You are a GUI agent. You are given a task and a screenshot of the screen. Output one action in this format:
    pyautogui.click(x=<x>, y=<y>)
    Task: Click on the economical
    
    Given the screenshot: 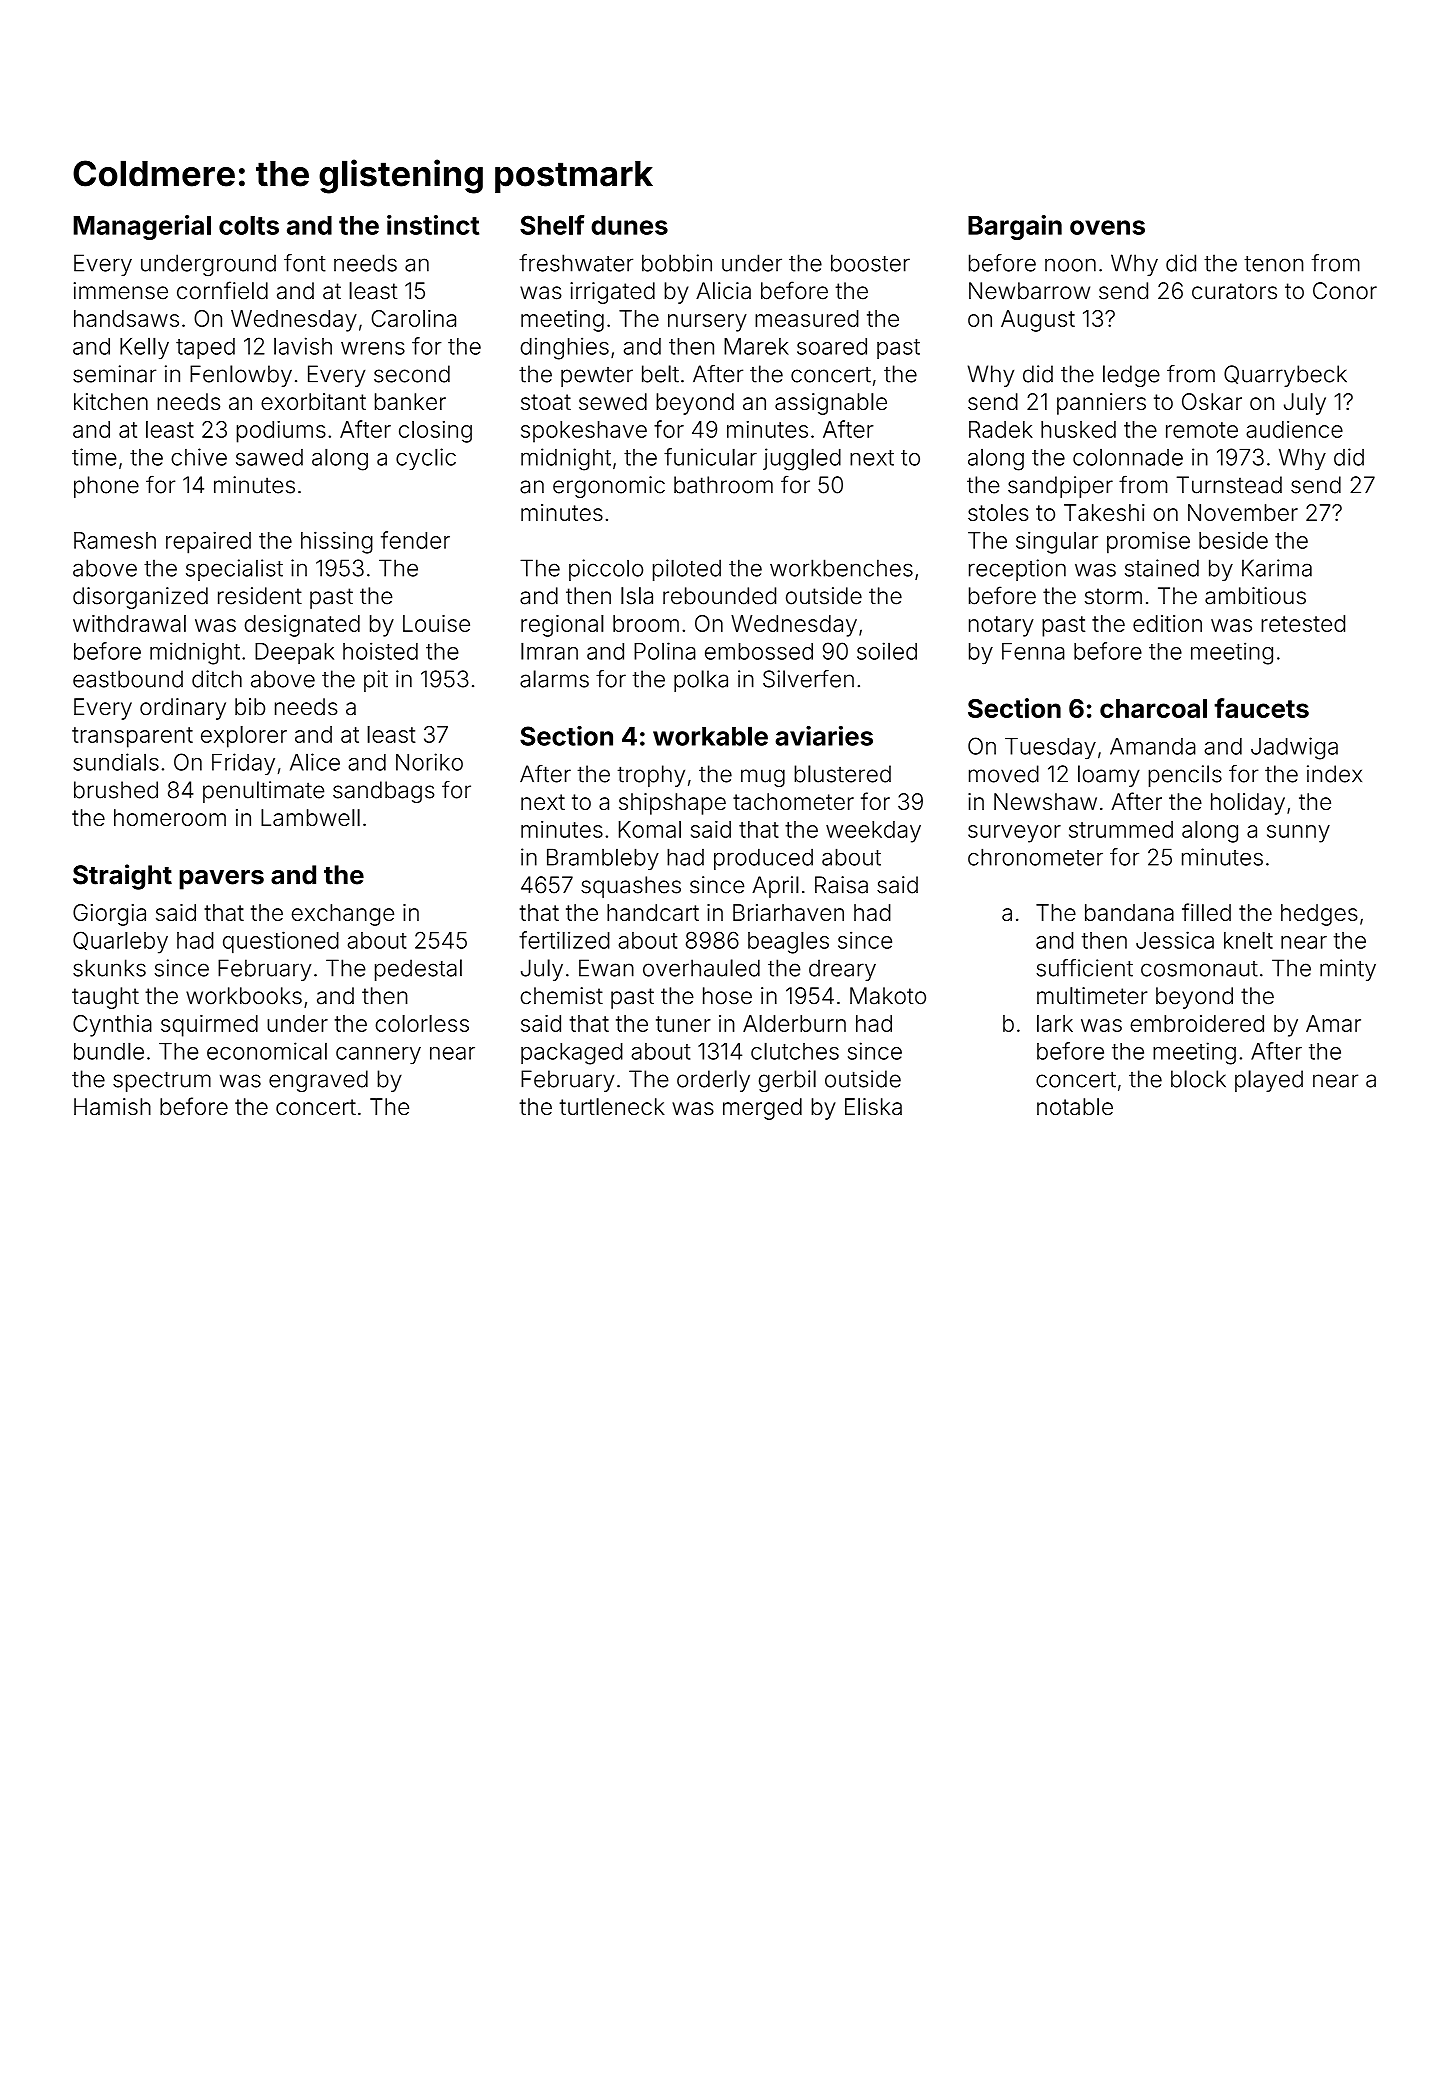 What is the action you would take?
    pyautogui.click(x=267, y=1051)
